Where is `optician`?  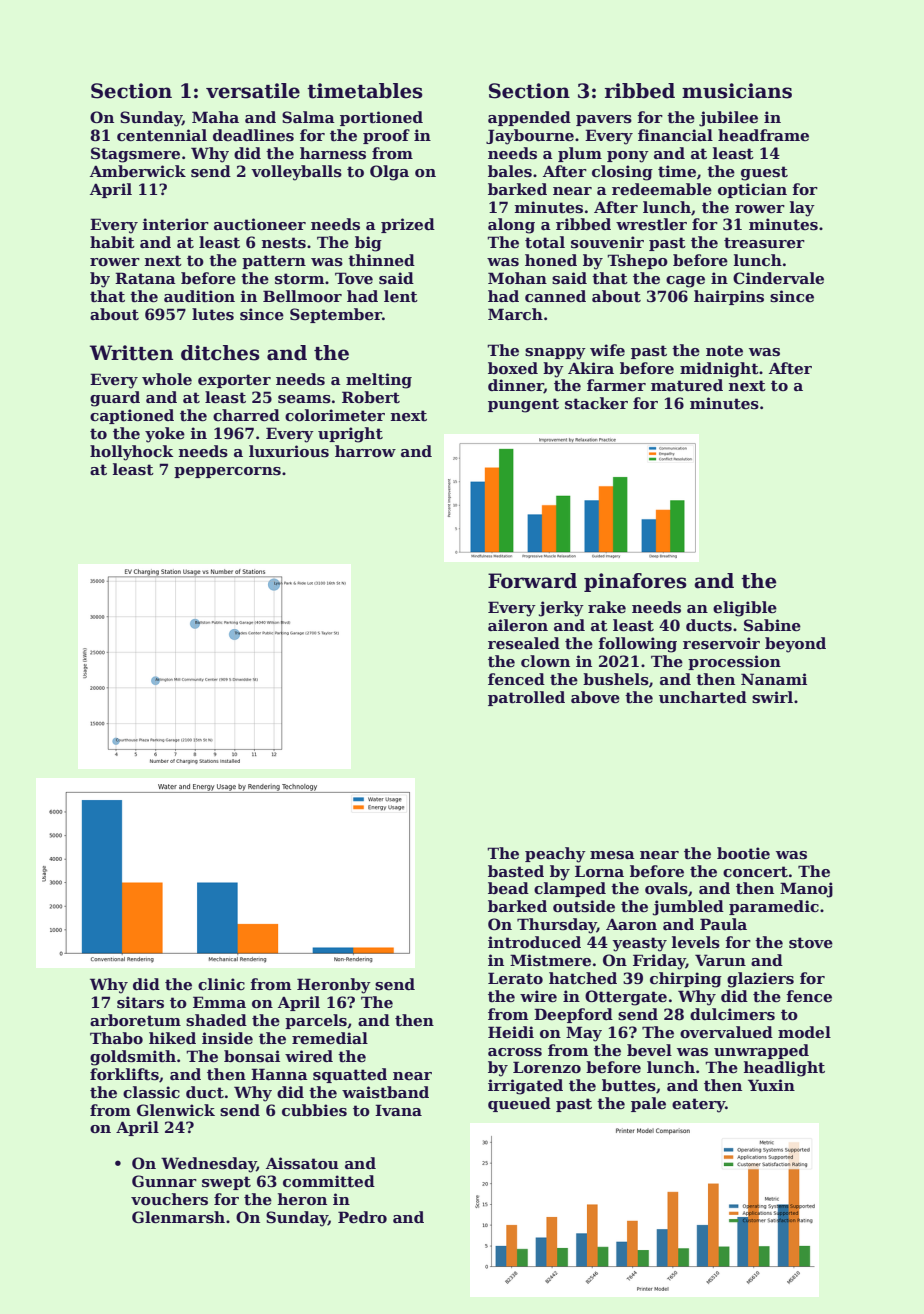 optician is located at coordinates (752, 190).
